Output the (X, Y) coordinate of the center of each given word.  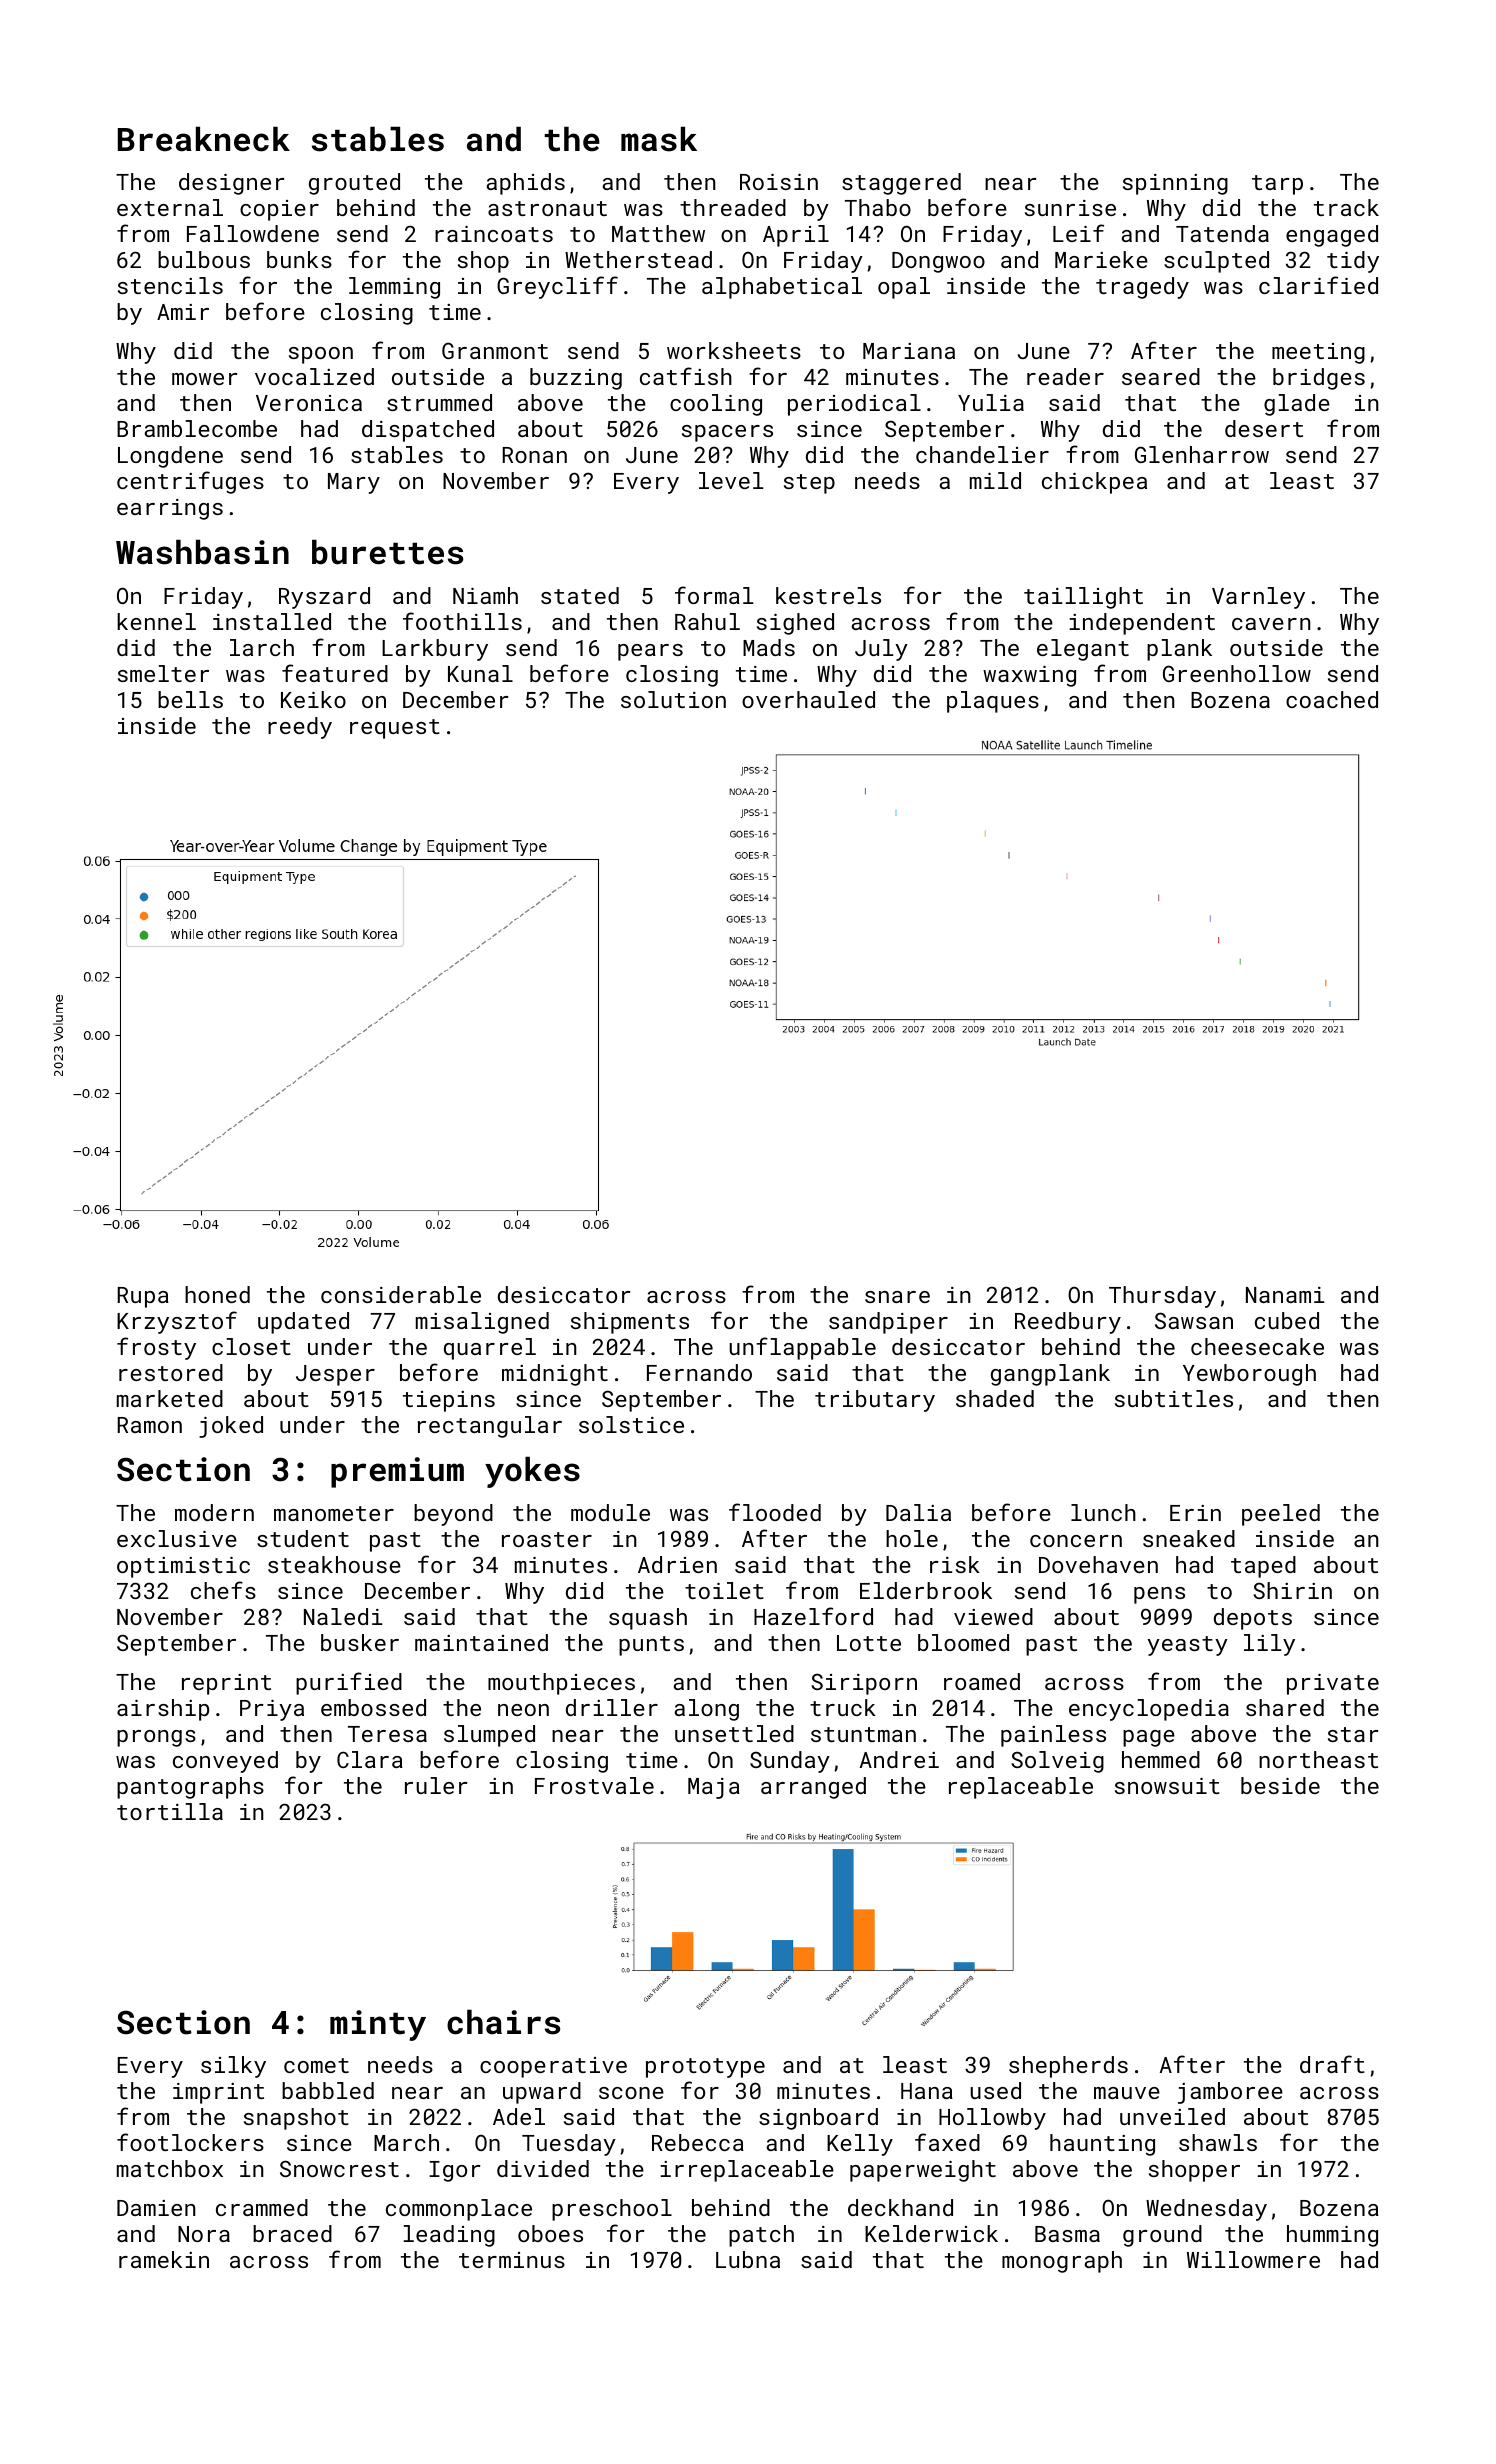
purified (349, 1683)
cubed (1287, 1320)
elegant (1083, 650)
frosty (156, 1348)
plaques (993, 702)
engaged (1332, 236)
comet (316, 2065)
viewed (993, 1616)
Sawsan (1194, 1320)
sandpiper (888, 1323)
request (395, 729)
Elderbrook (926, 1590)
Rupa (143, 1297)
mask (659, 139)
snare (897, 1297)
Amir (183, 312)
